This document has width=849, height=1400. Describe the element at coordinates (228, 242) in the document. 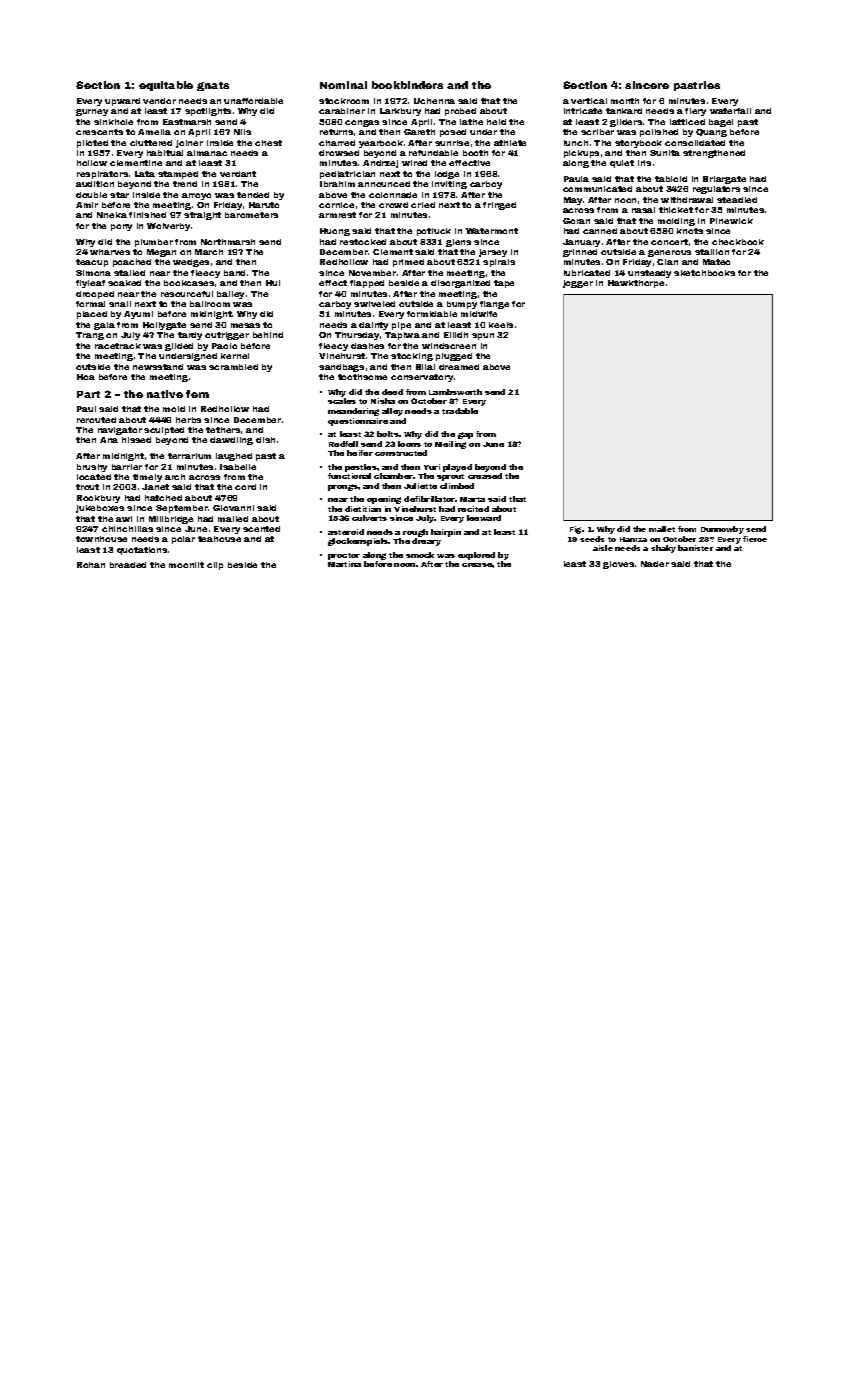

I see `Northmarsh` at that location.
